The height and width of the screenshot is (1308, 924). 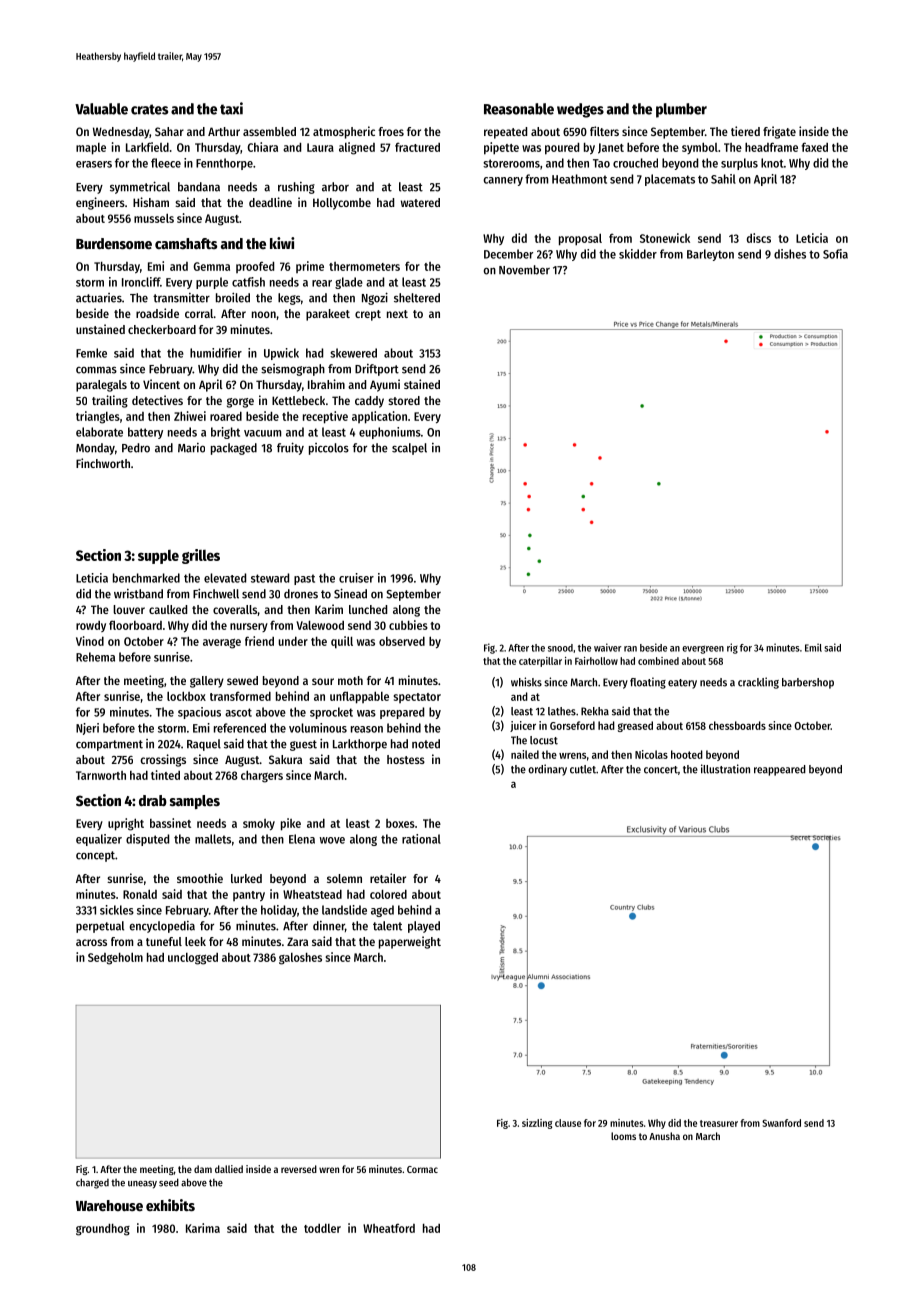 I want to click on chessboards, so click(x=737, y=725).
